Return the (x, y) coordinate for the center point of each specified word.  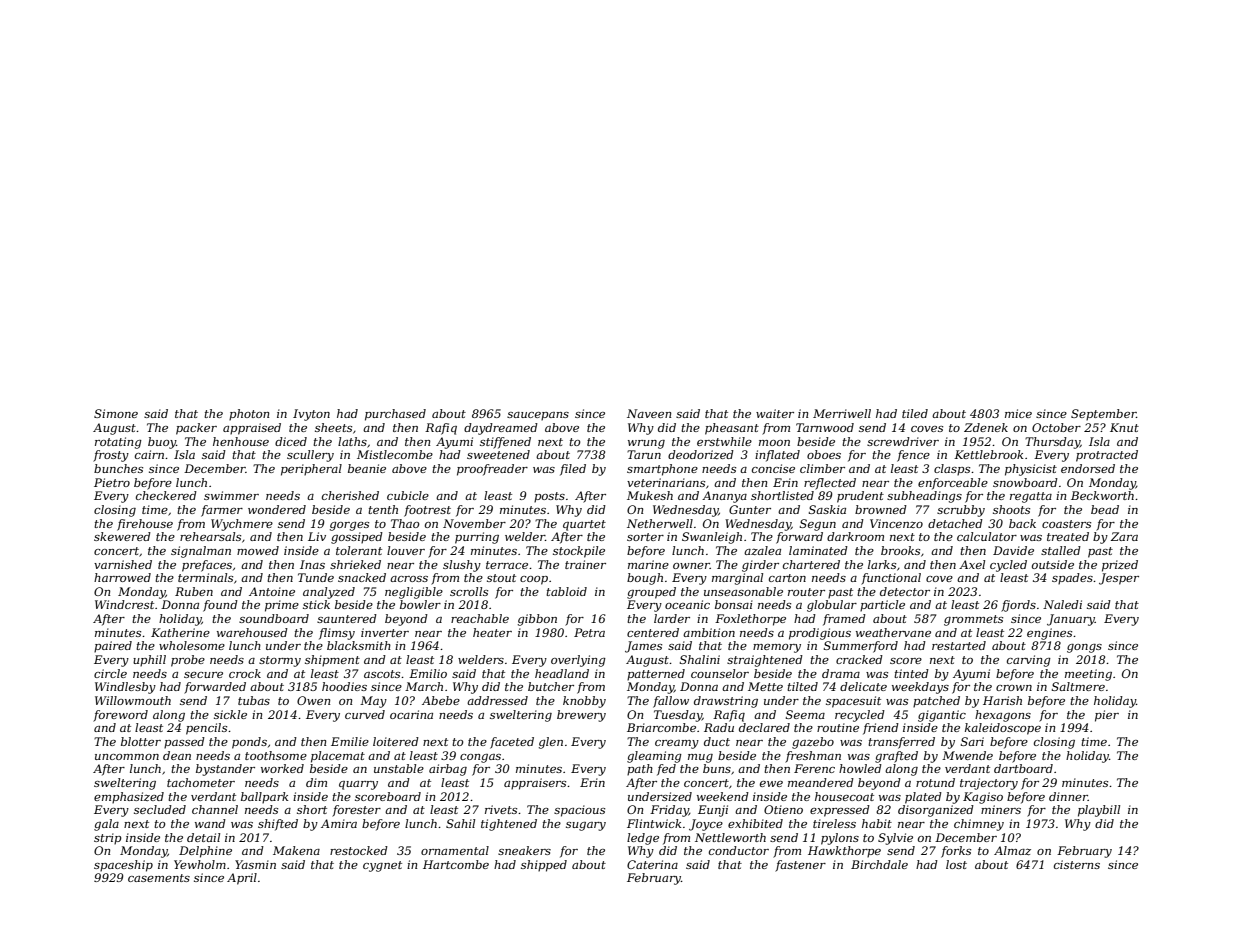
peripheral (311, 470)
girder (760, 566)
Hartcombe (456, 864)
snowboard (1025, 482)
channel (215, 809)
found (220, 606)
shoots (1011, 509)
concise (773, 468)
